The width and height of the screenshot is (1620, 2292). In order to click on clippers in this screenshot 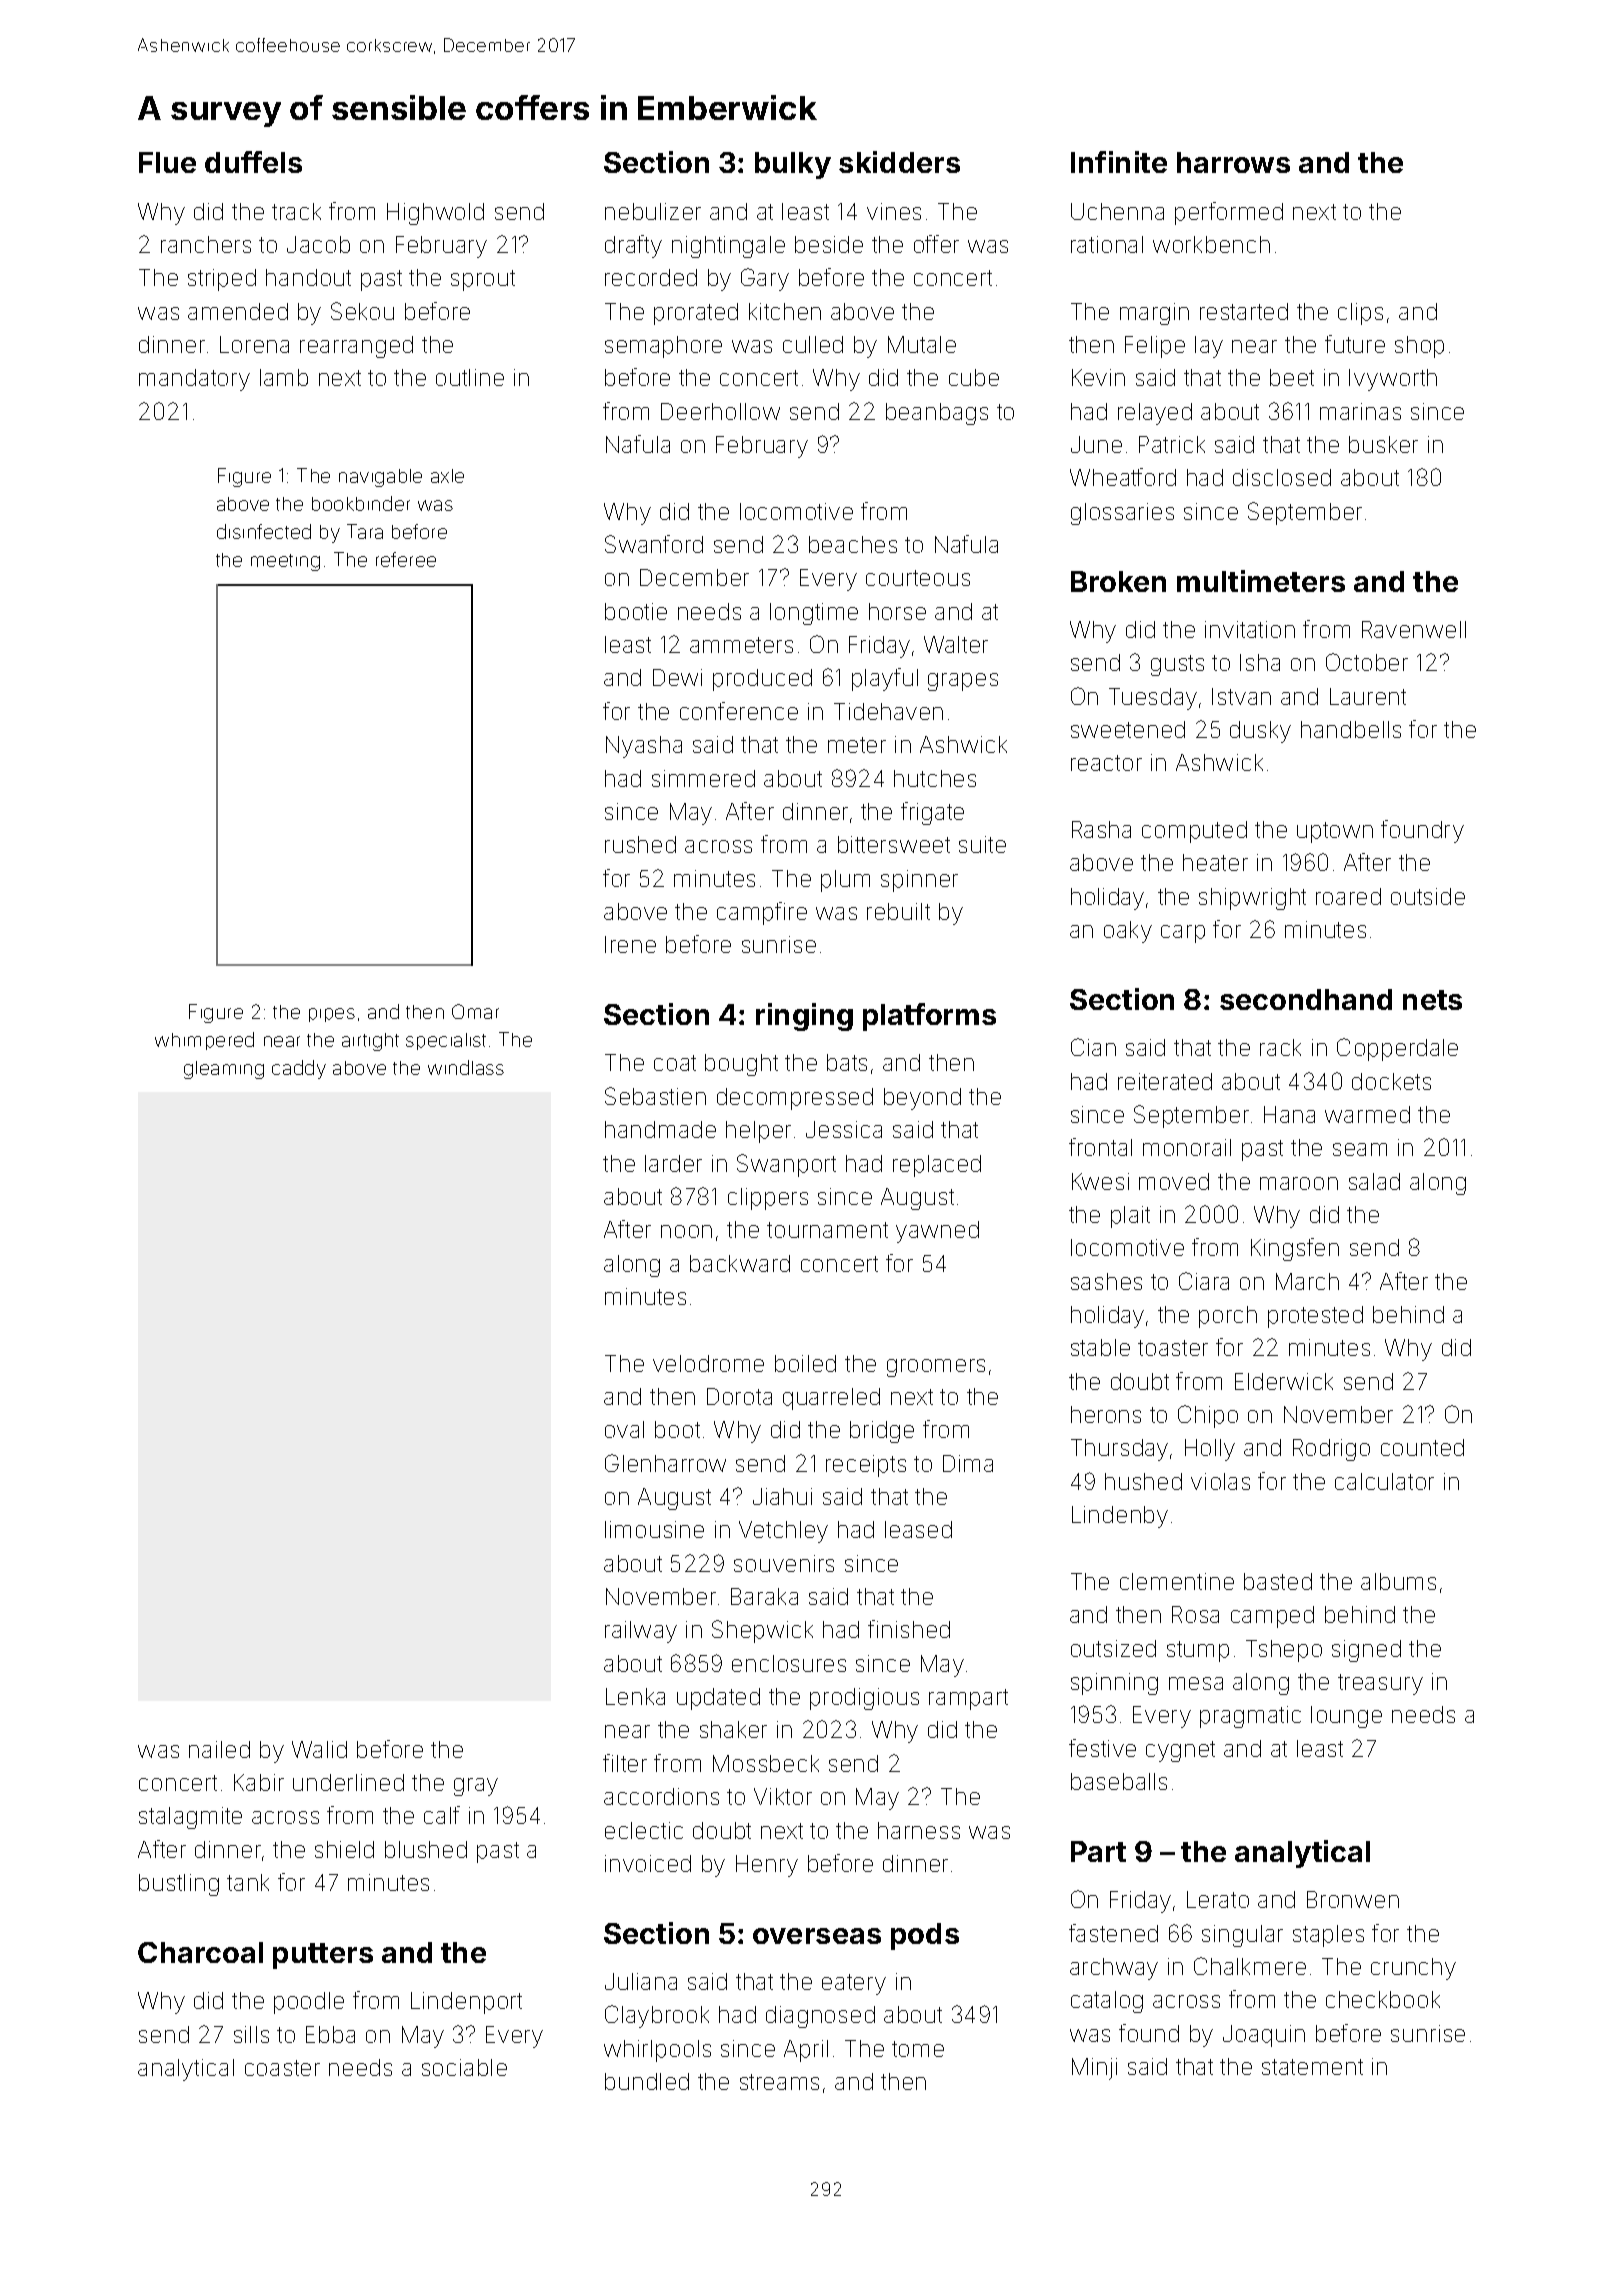, I will do `click(768, 1199)`.
